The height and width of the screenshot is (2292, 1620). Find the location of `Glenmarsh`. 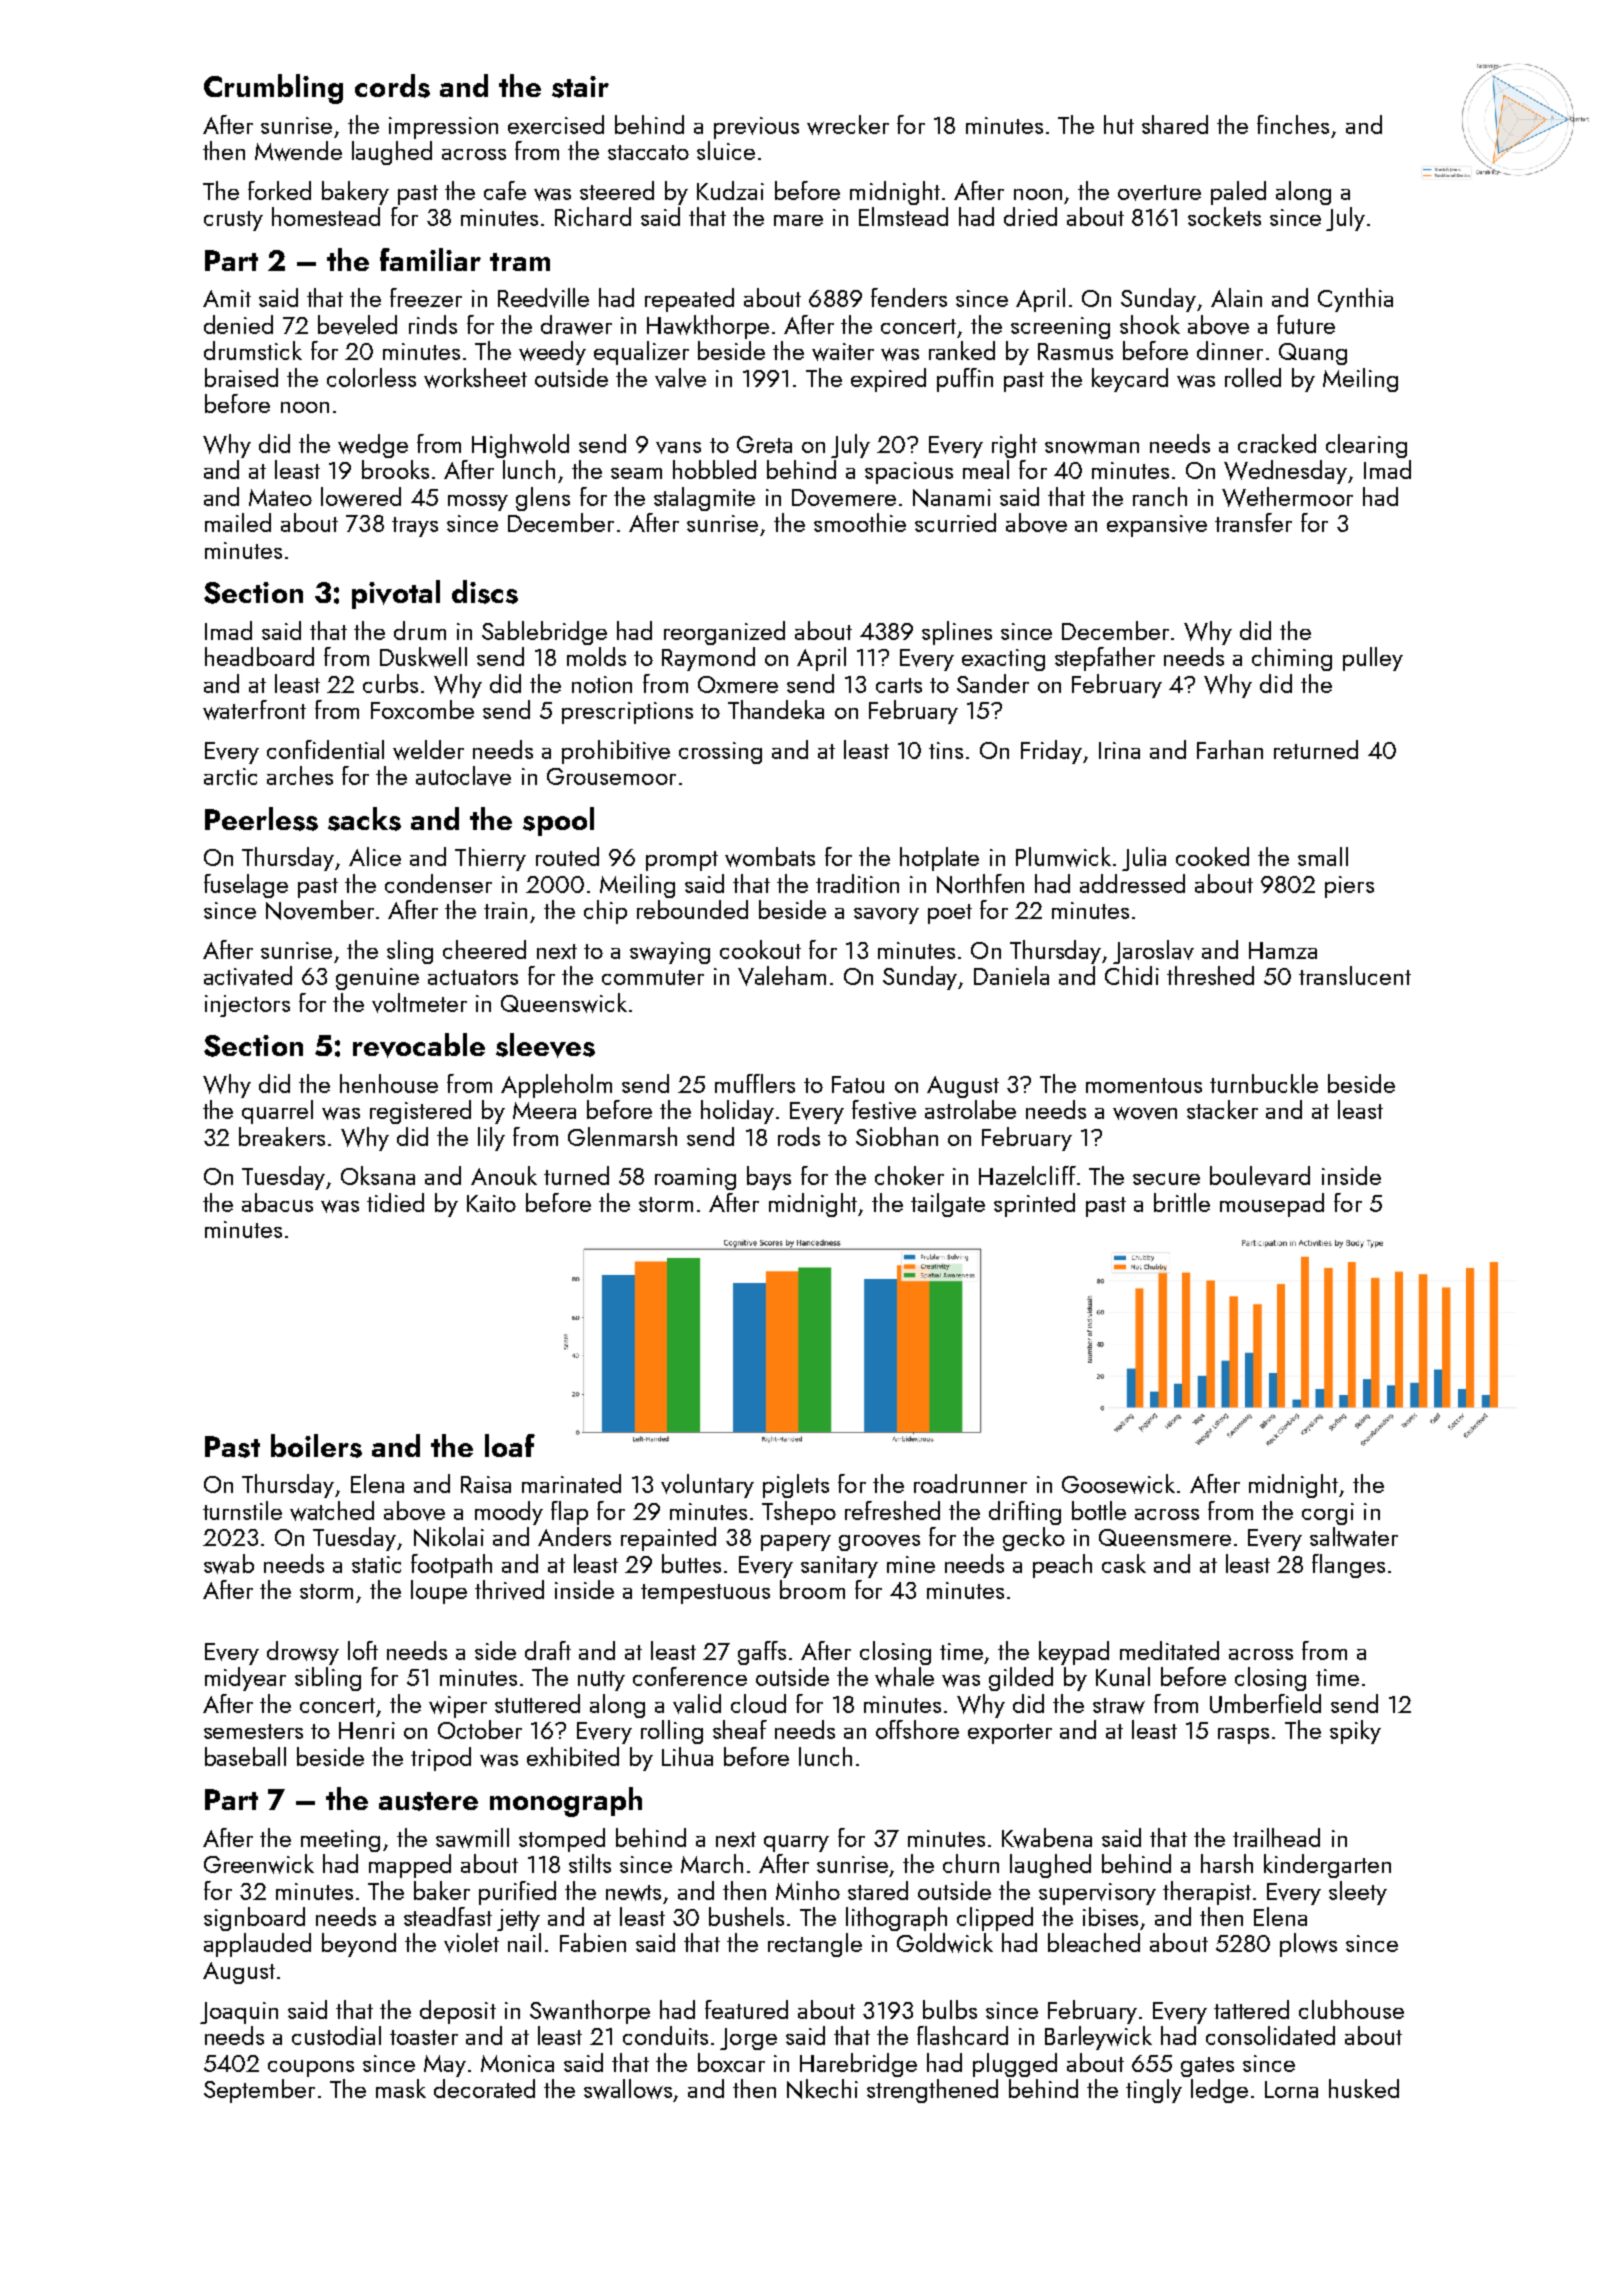

Glenmarsh is located at coordinates (622, 1136).
